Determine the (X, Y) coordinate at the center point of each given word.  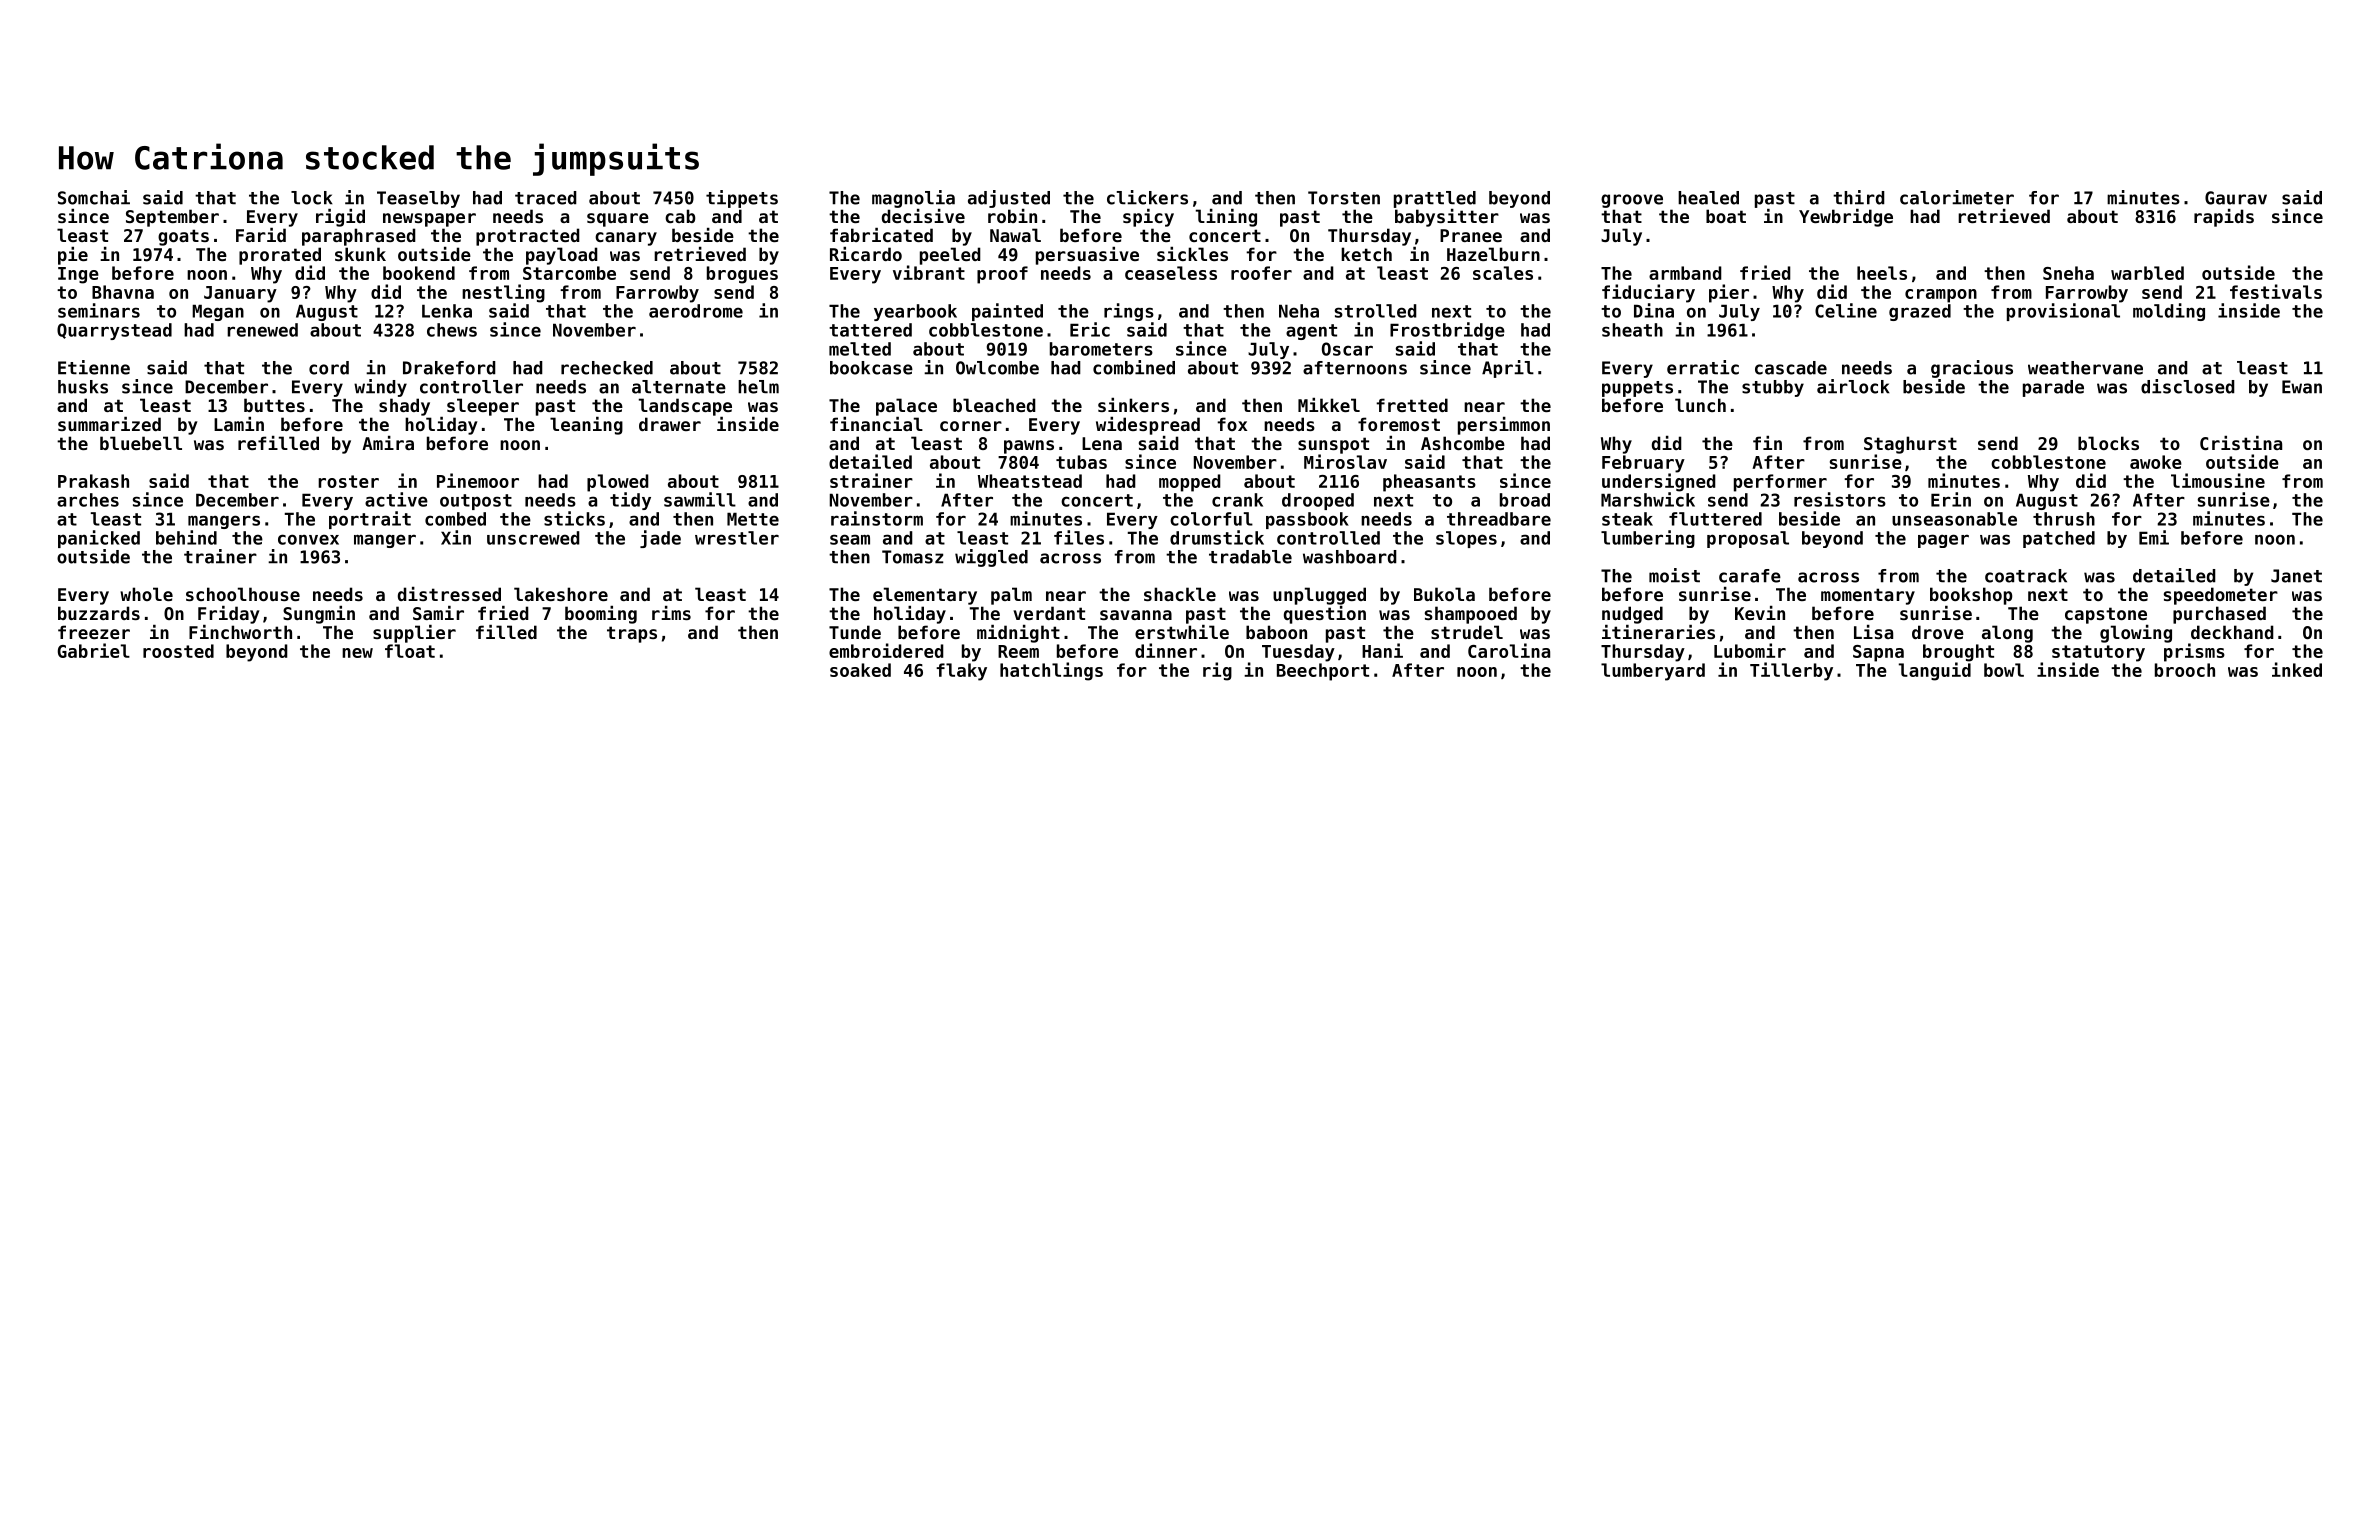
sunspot (1333, 445)
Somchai (94, 197)
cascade (1791, 368)
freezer (94, 632)
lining (1226, 218)
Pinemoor (478, 480)
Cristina (2241, 443)
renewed (262, 330)
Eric (1090, 329)
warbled (2147, 273)
